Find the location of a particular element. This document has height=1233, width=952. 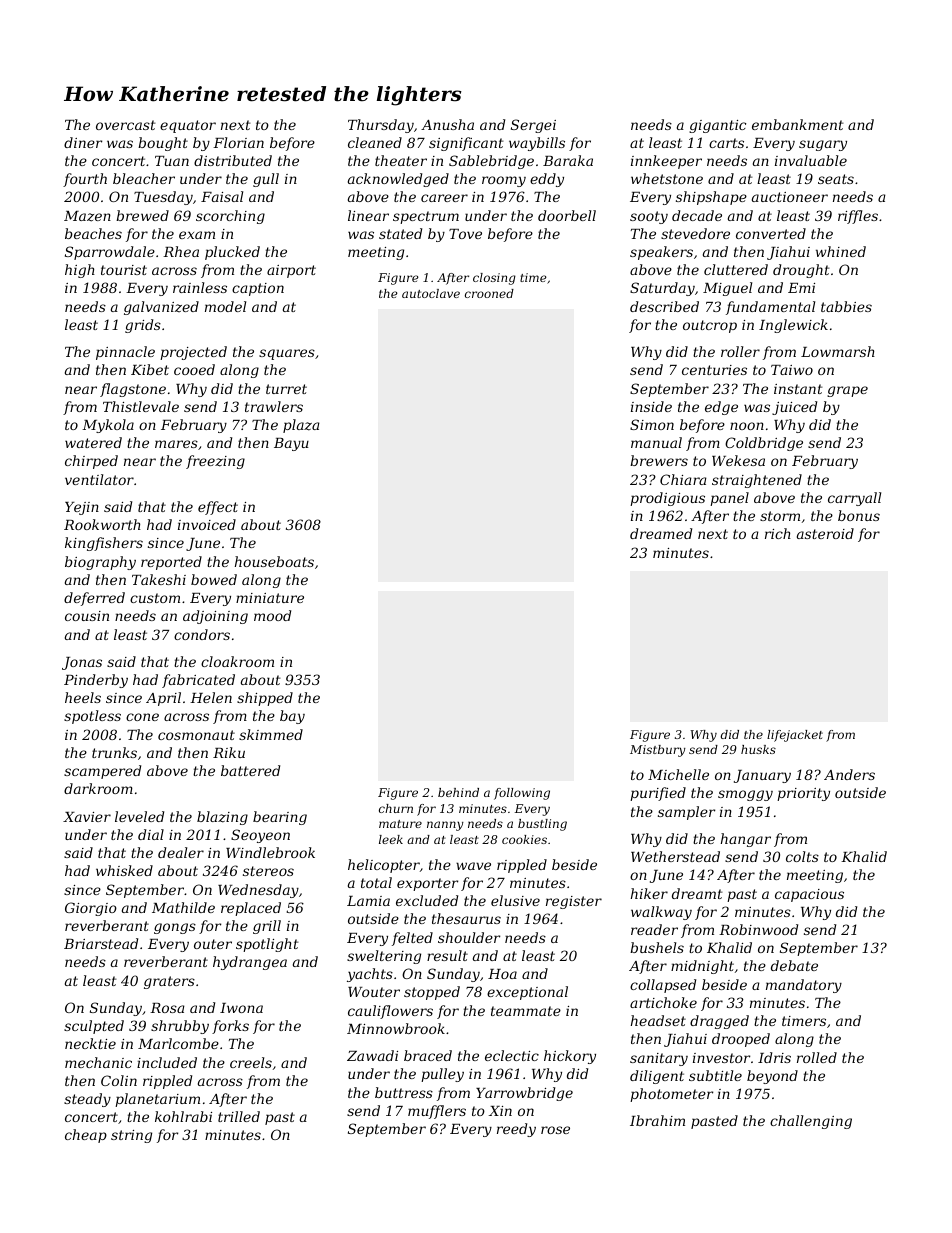

sculpted is located at coordinates (94, 1027).
